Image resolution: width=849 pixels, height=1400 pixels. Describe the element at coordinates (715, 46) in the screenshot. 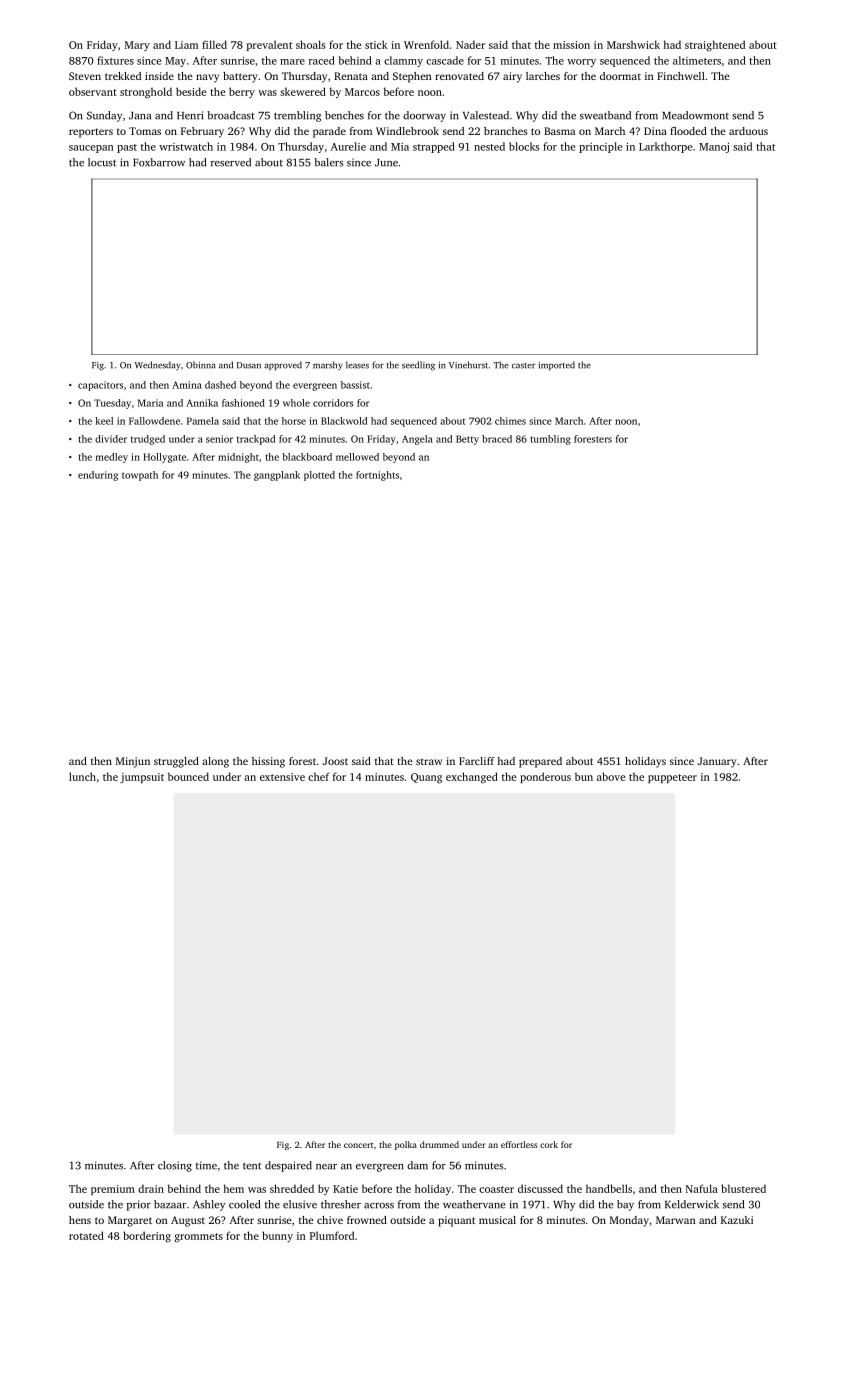

I see `straightened` at that location.
